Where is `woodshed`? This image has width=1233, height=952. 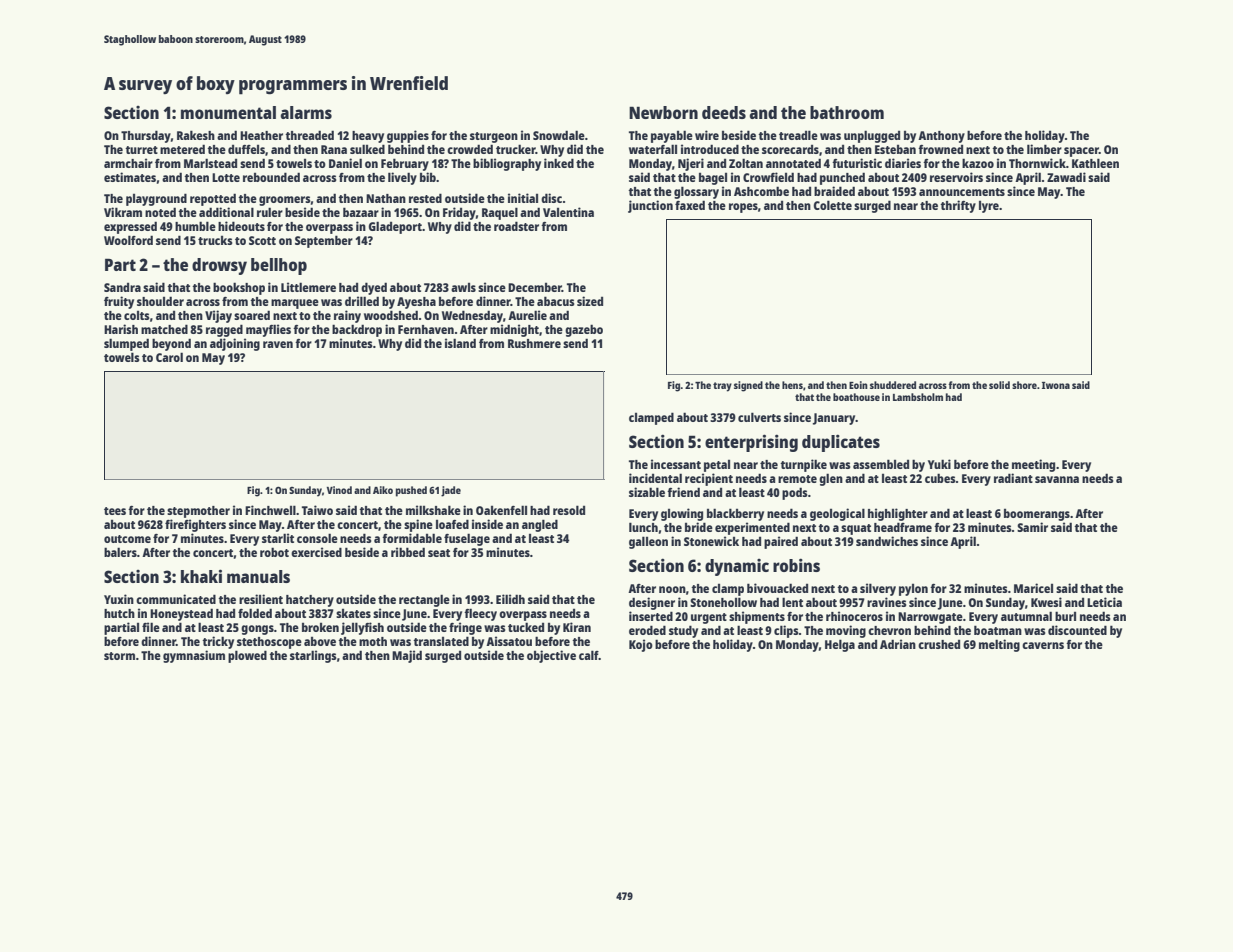
woodshed is located at coordinates (391, 315).
